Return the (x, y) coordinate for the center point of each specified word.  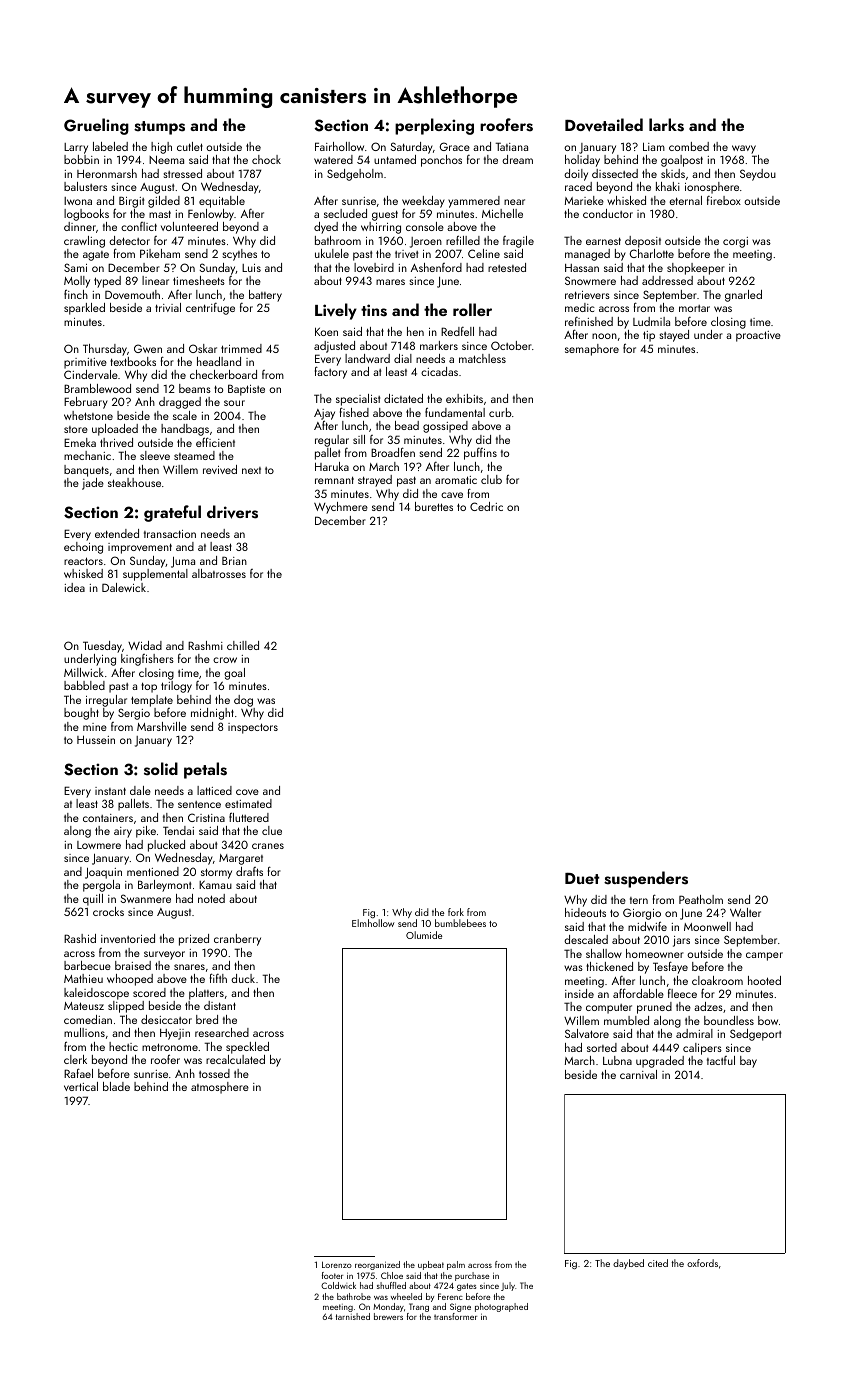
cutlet (190, 146)
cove (247, 792)
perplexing (434, 126)
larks (666, 125)
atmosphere (220, 1088)
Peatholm (701, 899)
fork (456, 912)
